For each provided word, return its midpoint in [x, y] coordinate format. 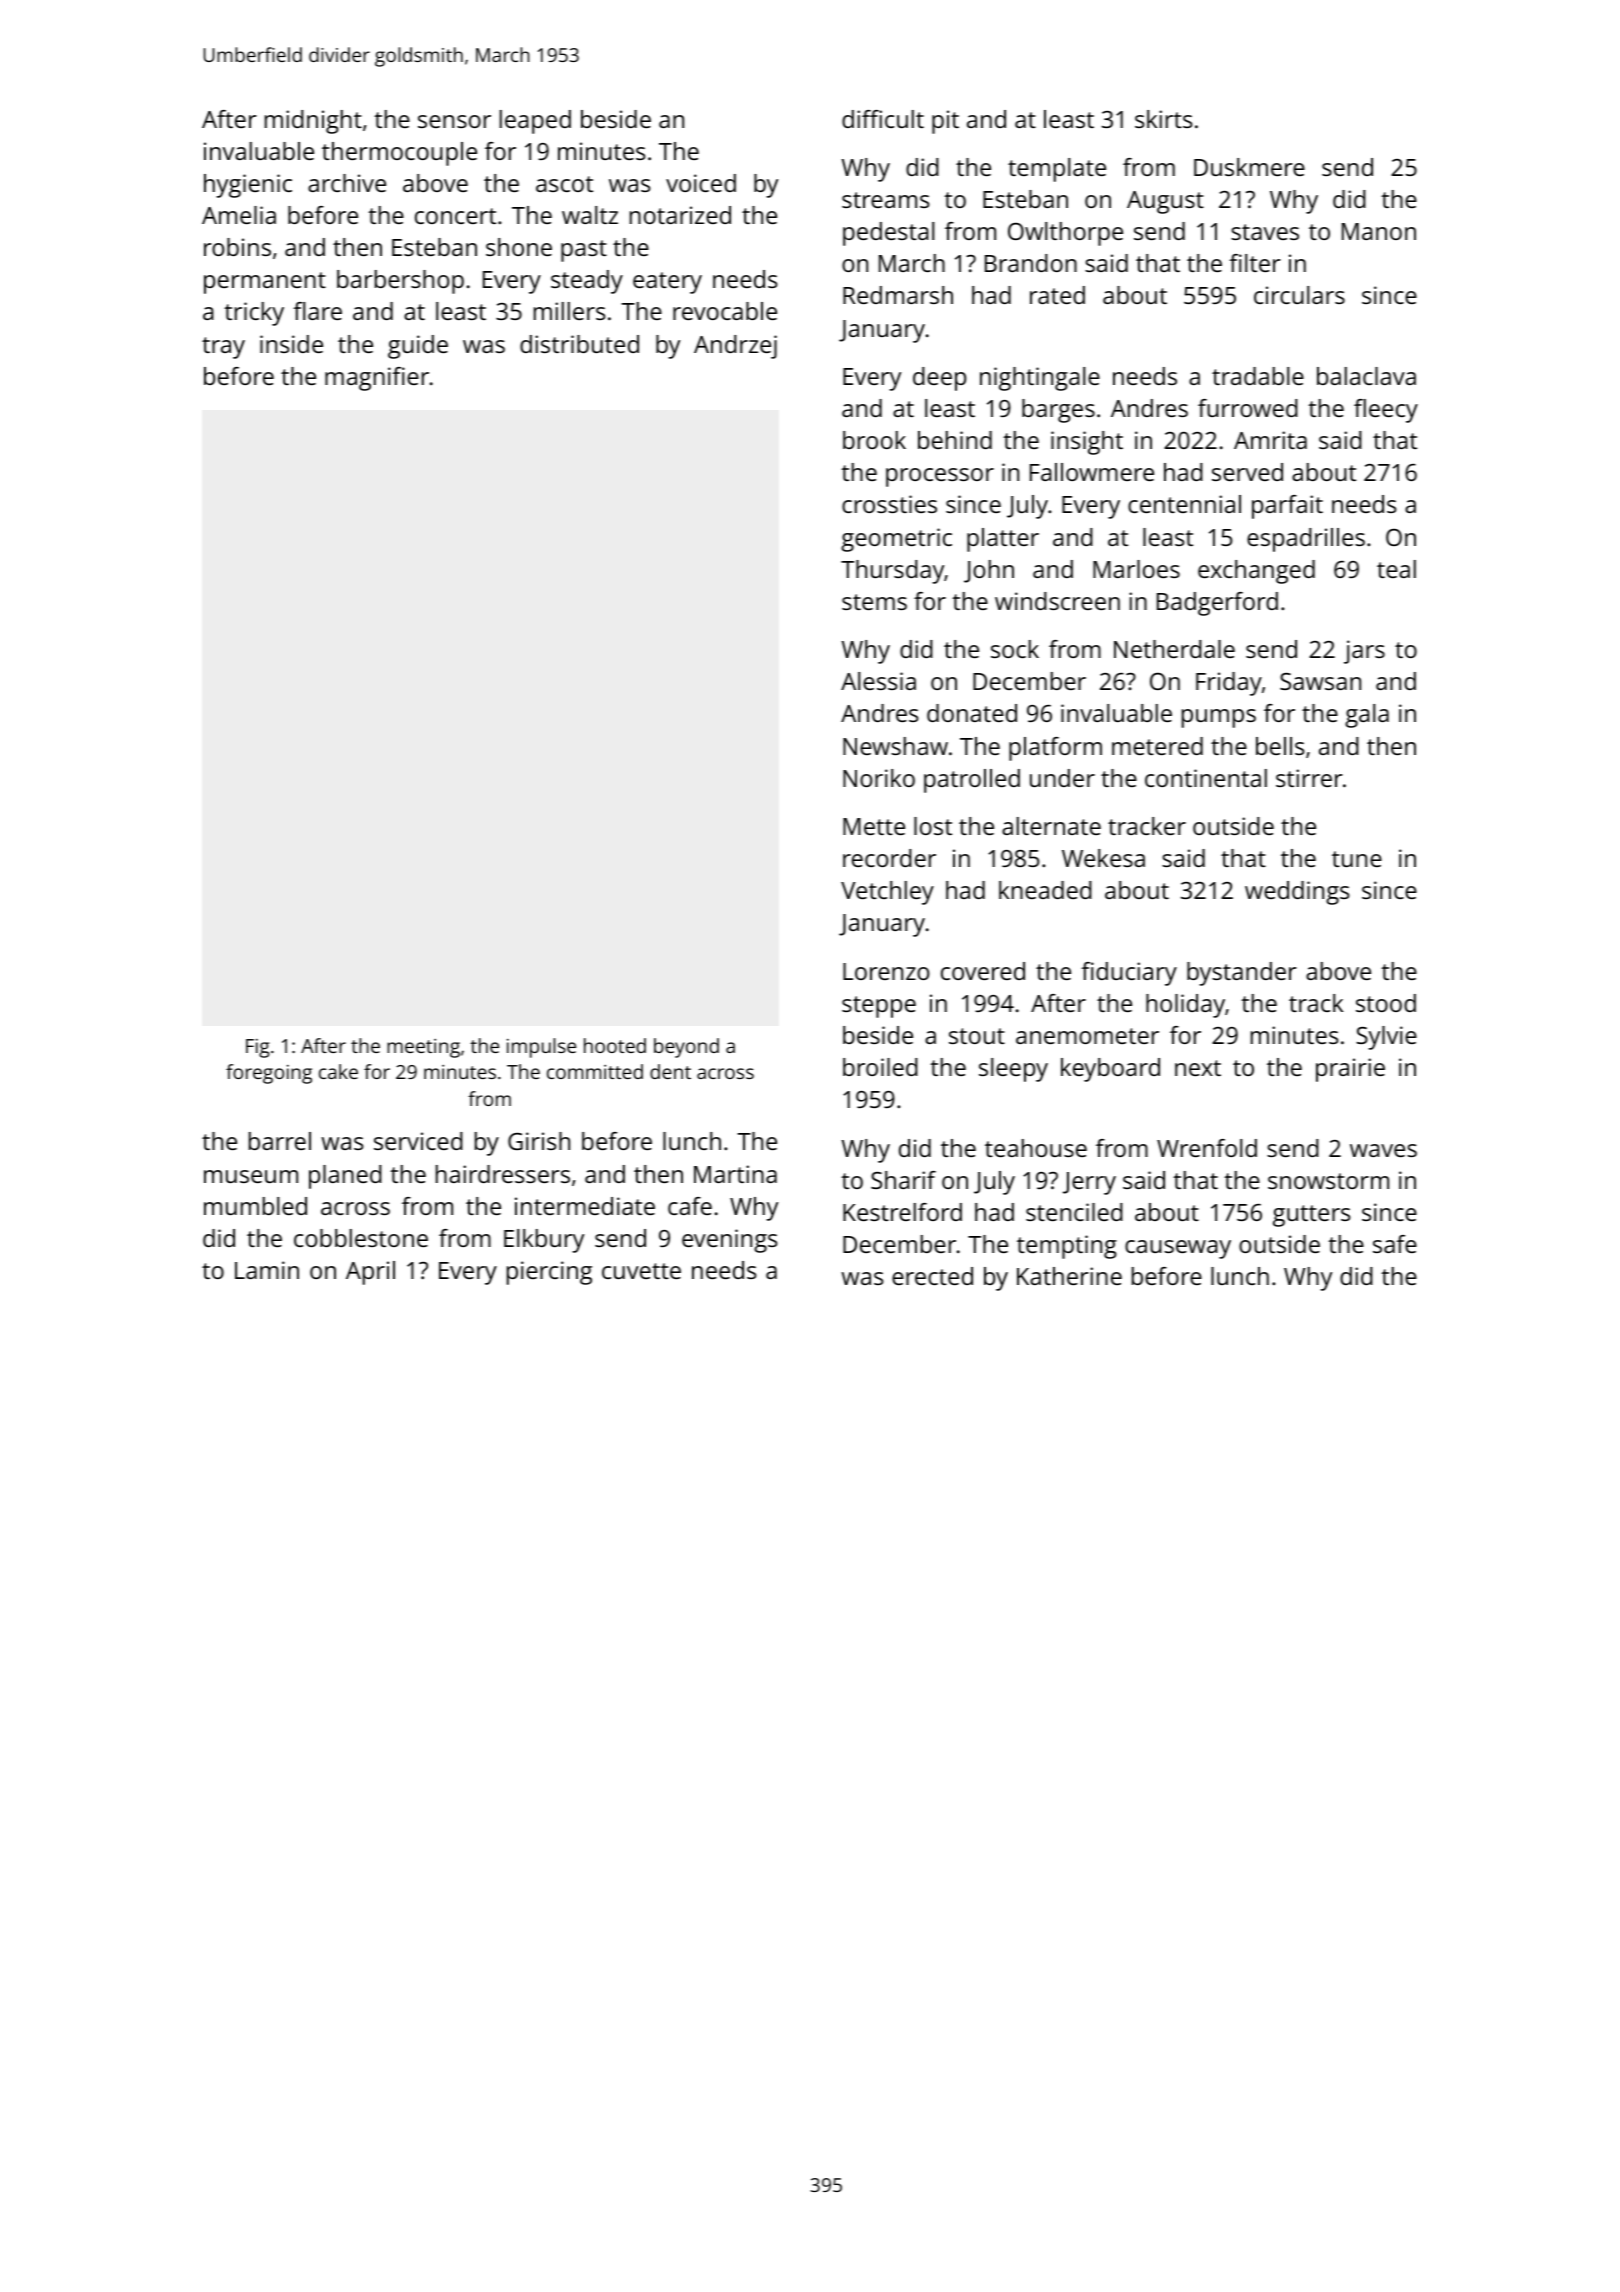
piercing [549, 1273]
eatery [667, 283]
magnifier [377, 379]
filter [1255, 263]
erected [932, 1276]
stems [874, 602]
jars [1364, 652]
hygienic [248, 186]
